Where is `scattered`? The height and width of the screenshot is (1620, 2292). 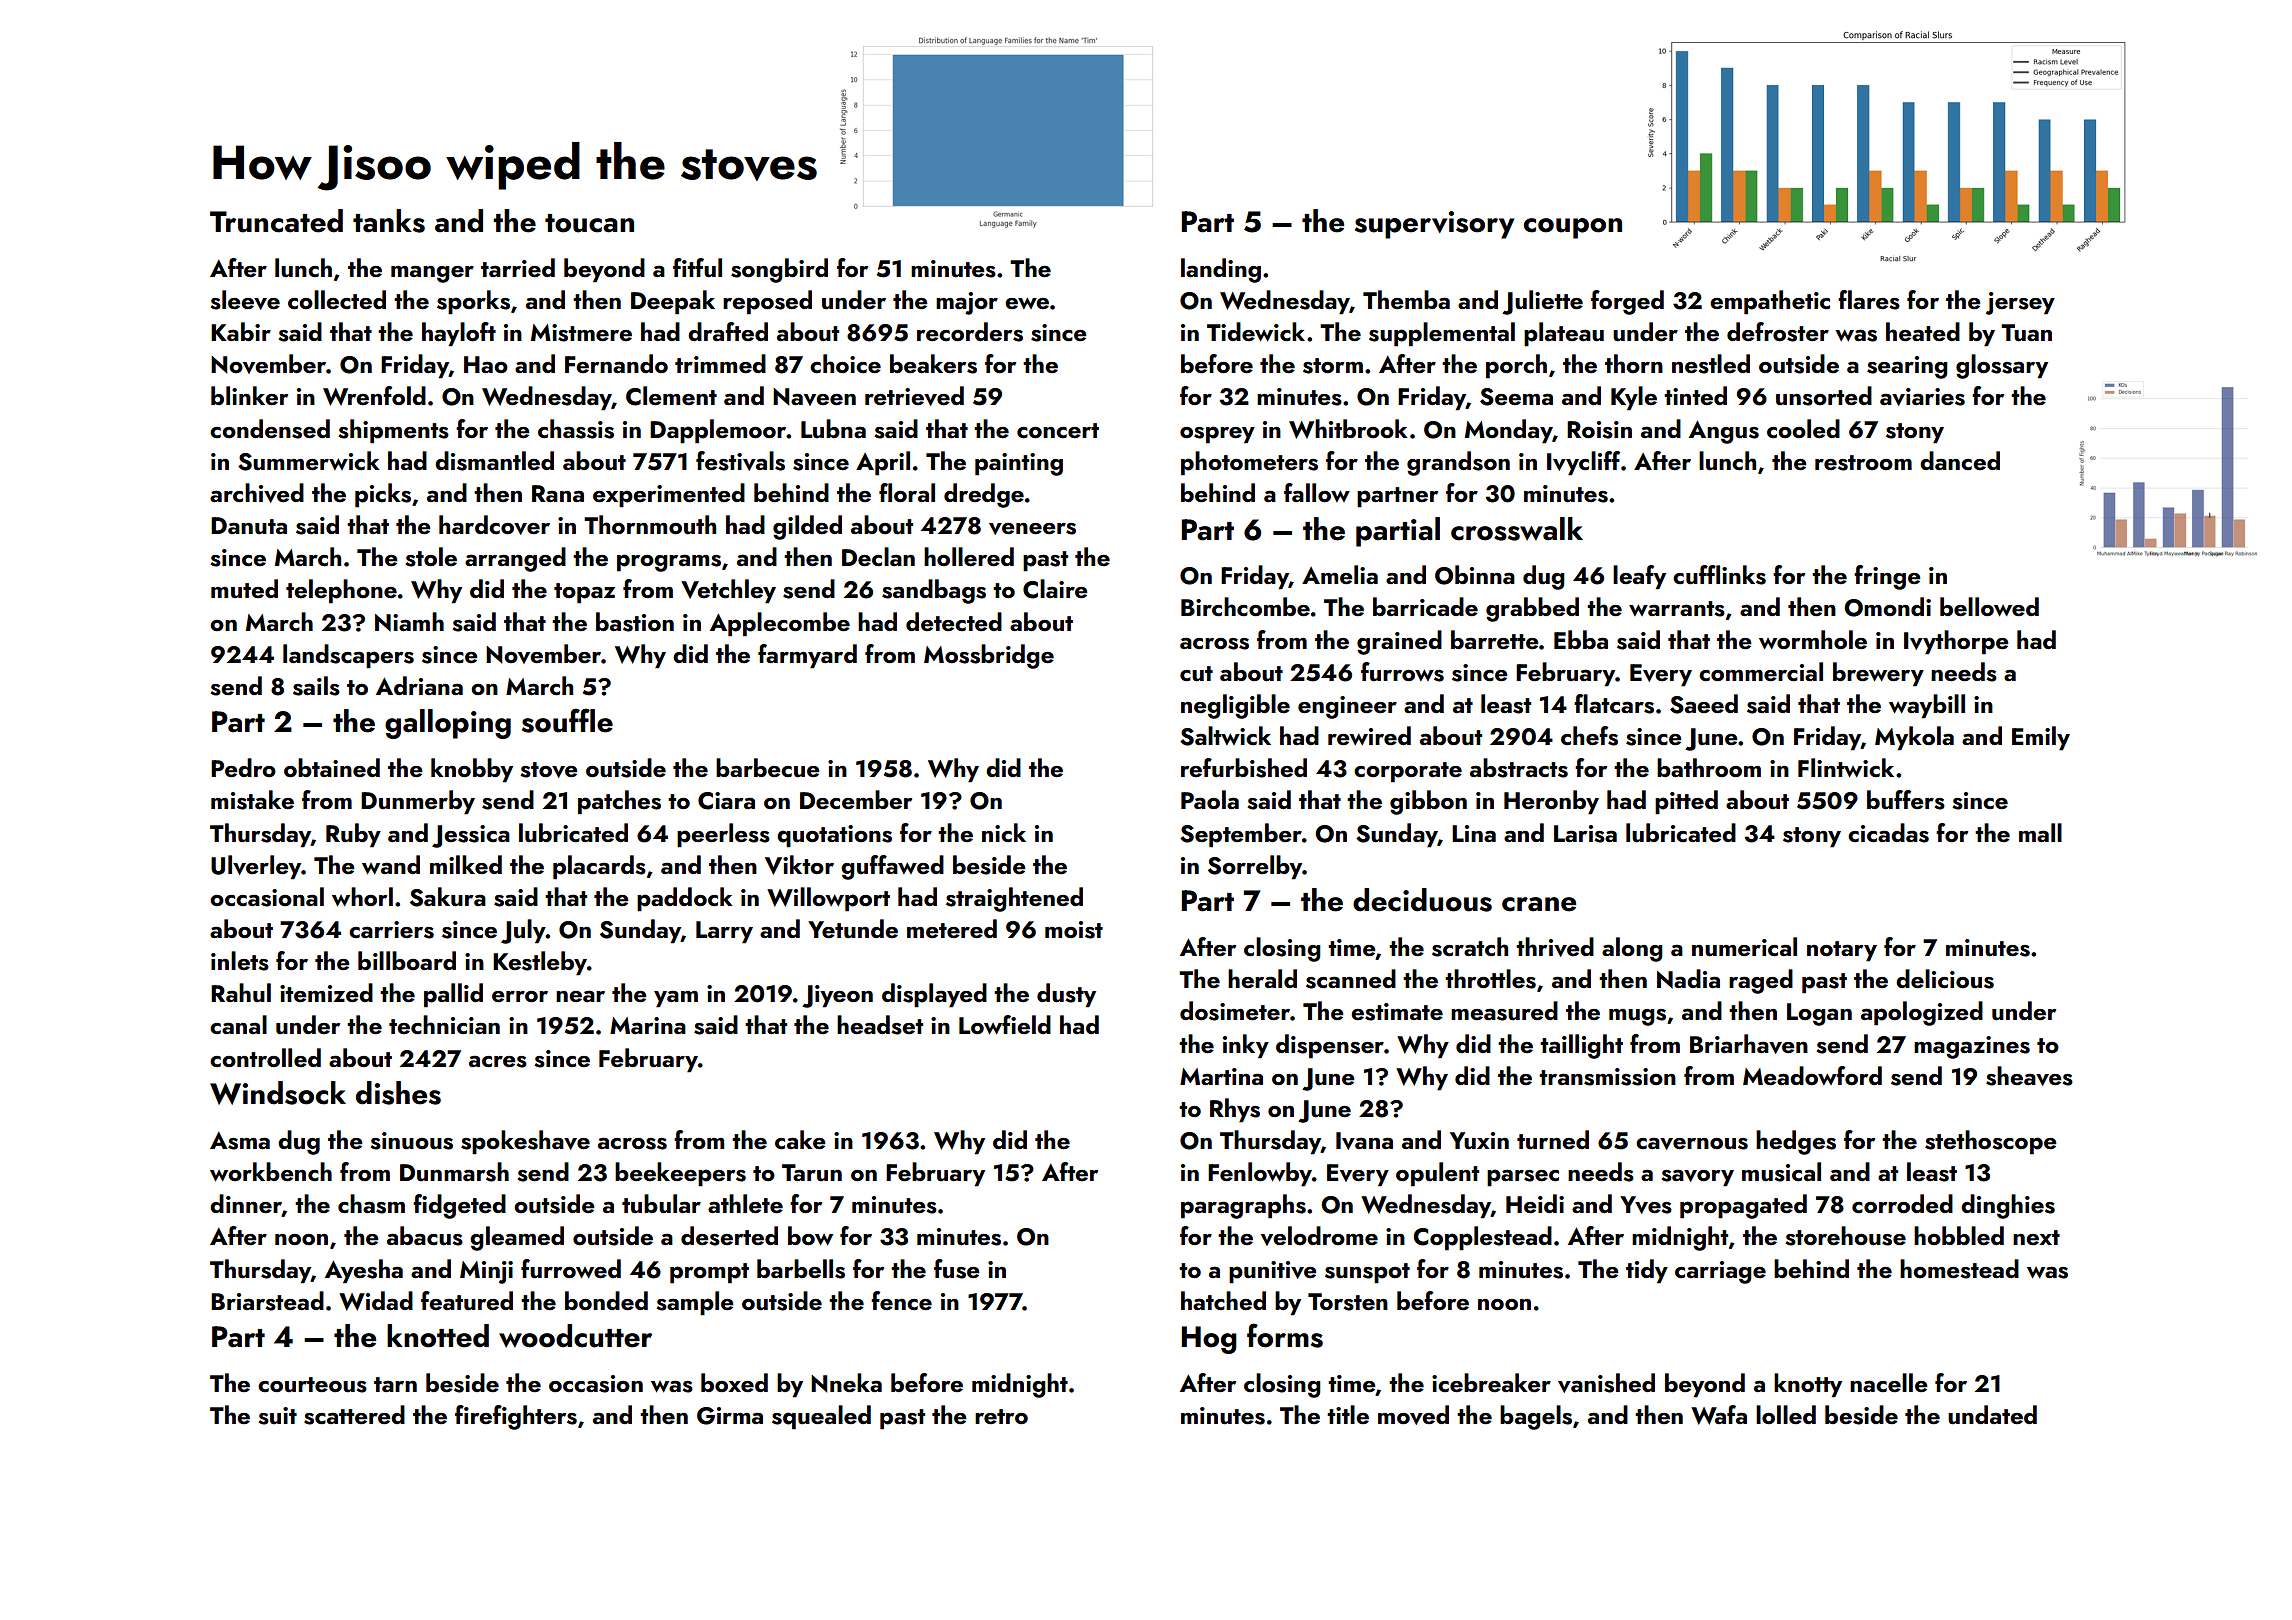
scattered is located at coordinates (354, 1415).
